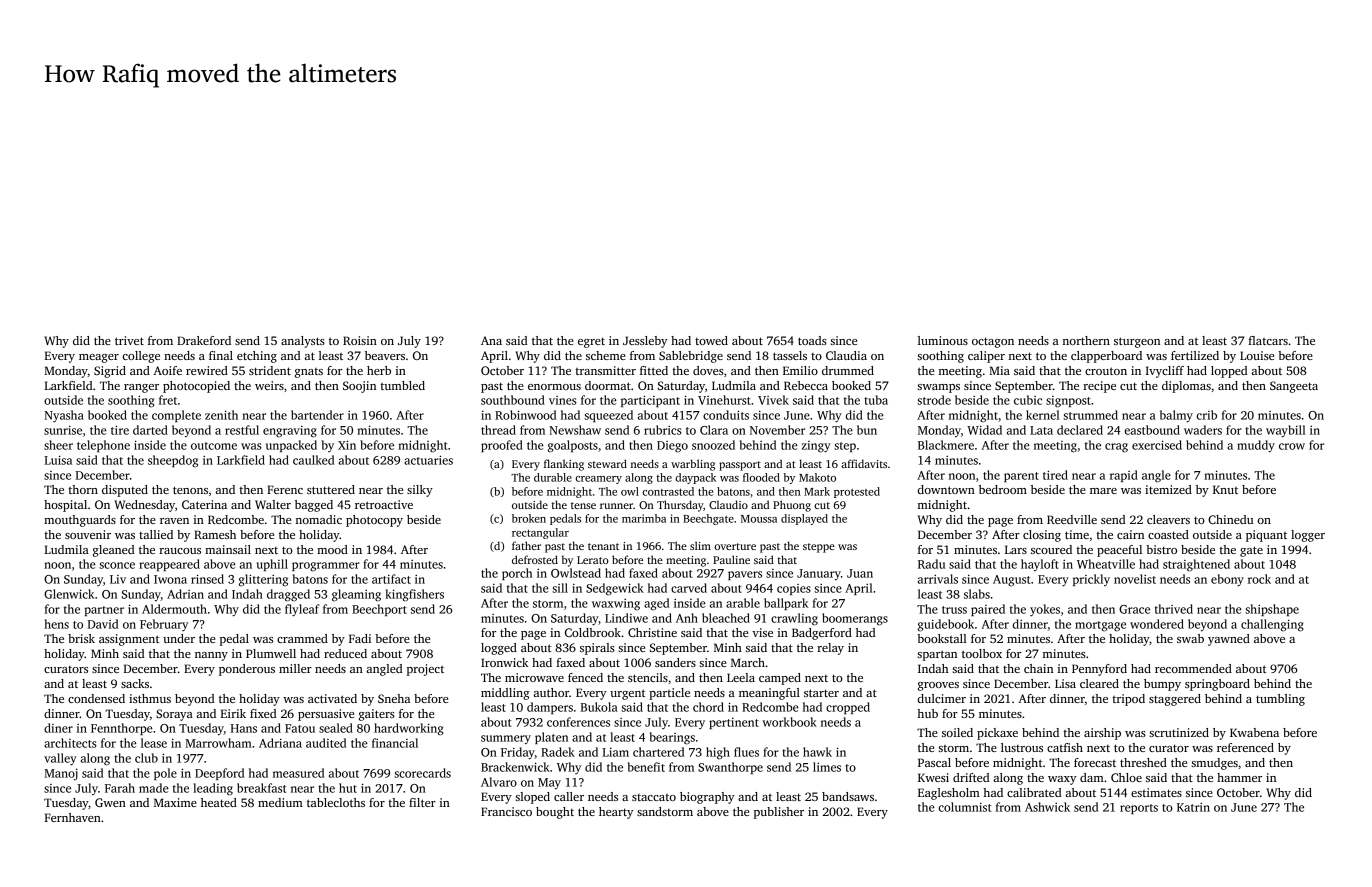  Describe the element at coordinates (564, 465) in the screenshot. I see `flanking` at that location.
